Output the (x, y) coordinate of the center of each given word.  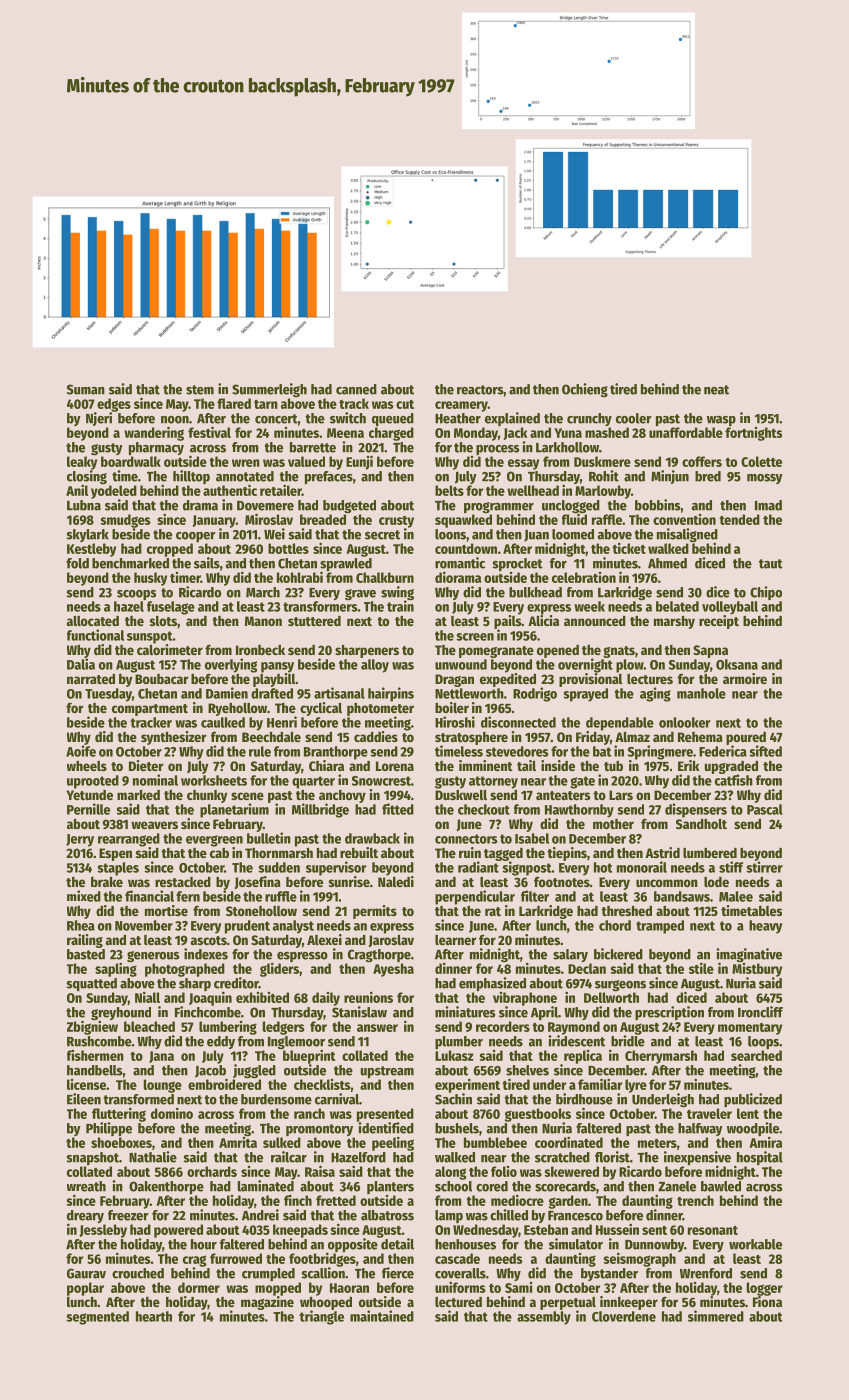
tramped (660, 927)
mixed (84, 896)
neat (716, 390)
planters (390, 1187)
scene (247, 796)
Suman (86, 389)
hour (204, 1244)
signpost (527, 868)
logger (765, 1289)
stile (701, 968)
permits (375, 912)
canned (356, 389)
